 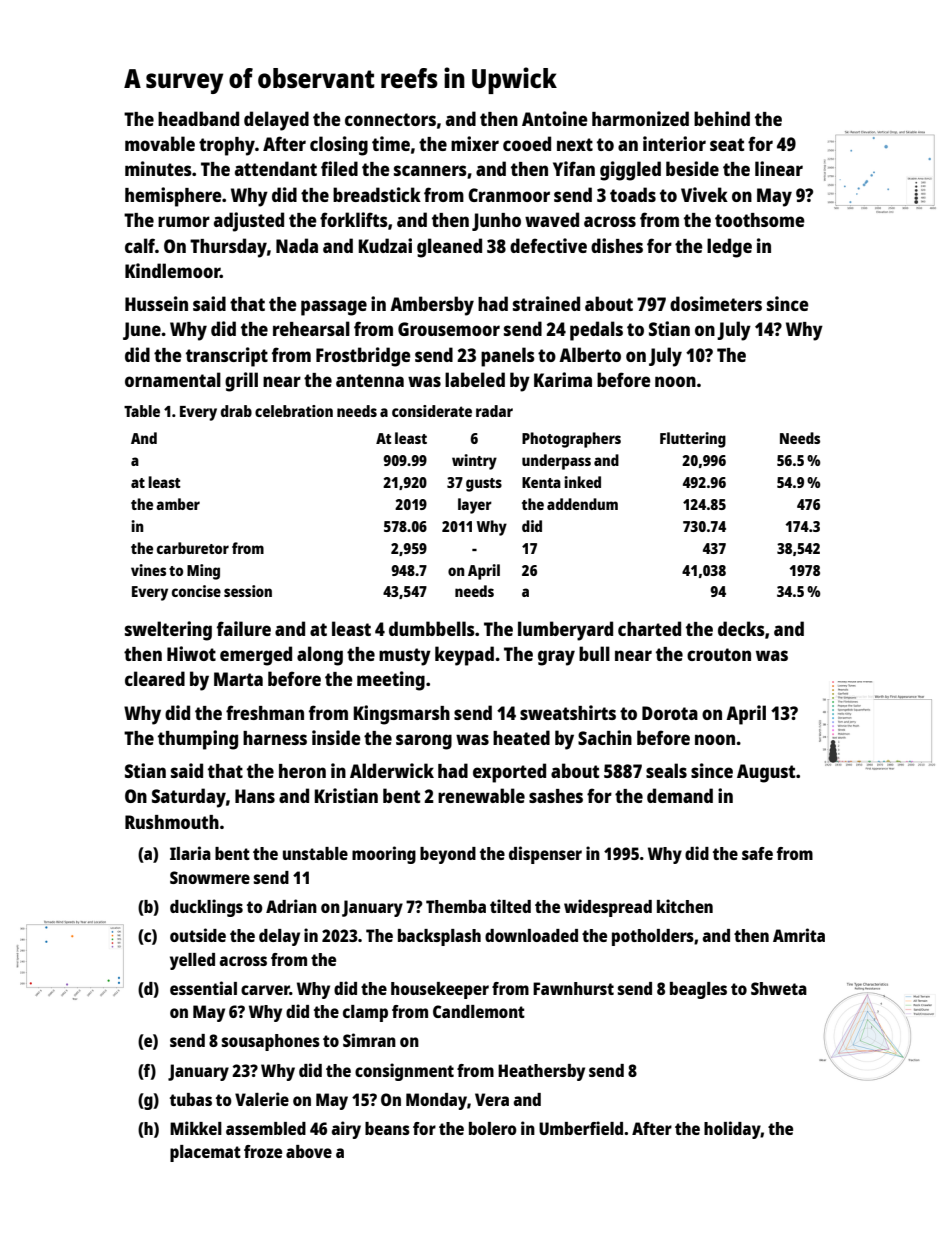 I want to click on decks, so click(x=741, y=628).
